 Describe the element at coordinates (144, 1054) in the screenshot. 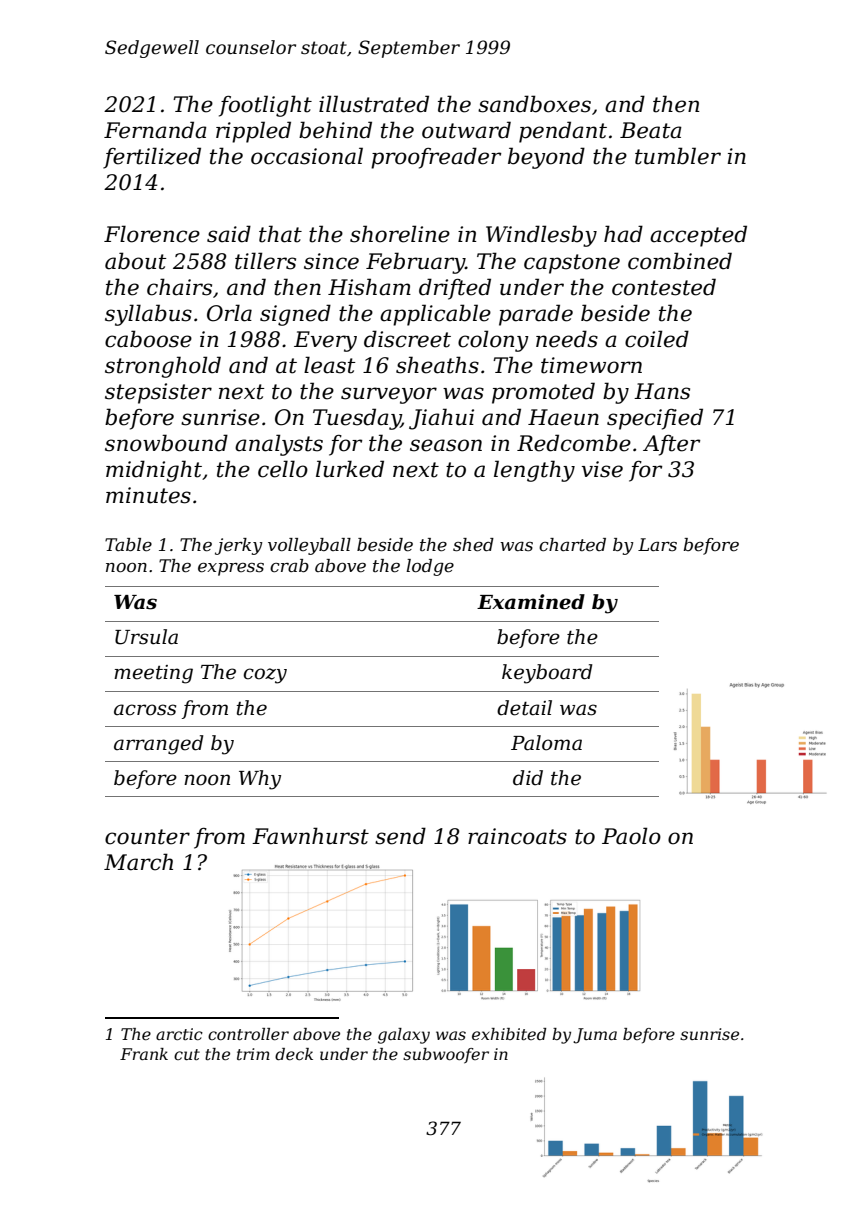

I see `Frank` at that location.
